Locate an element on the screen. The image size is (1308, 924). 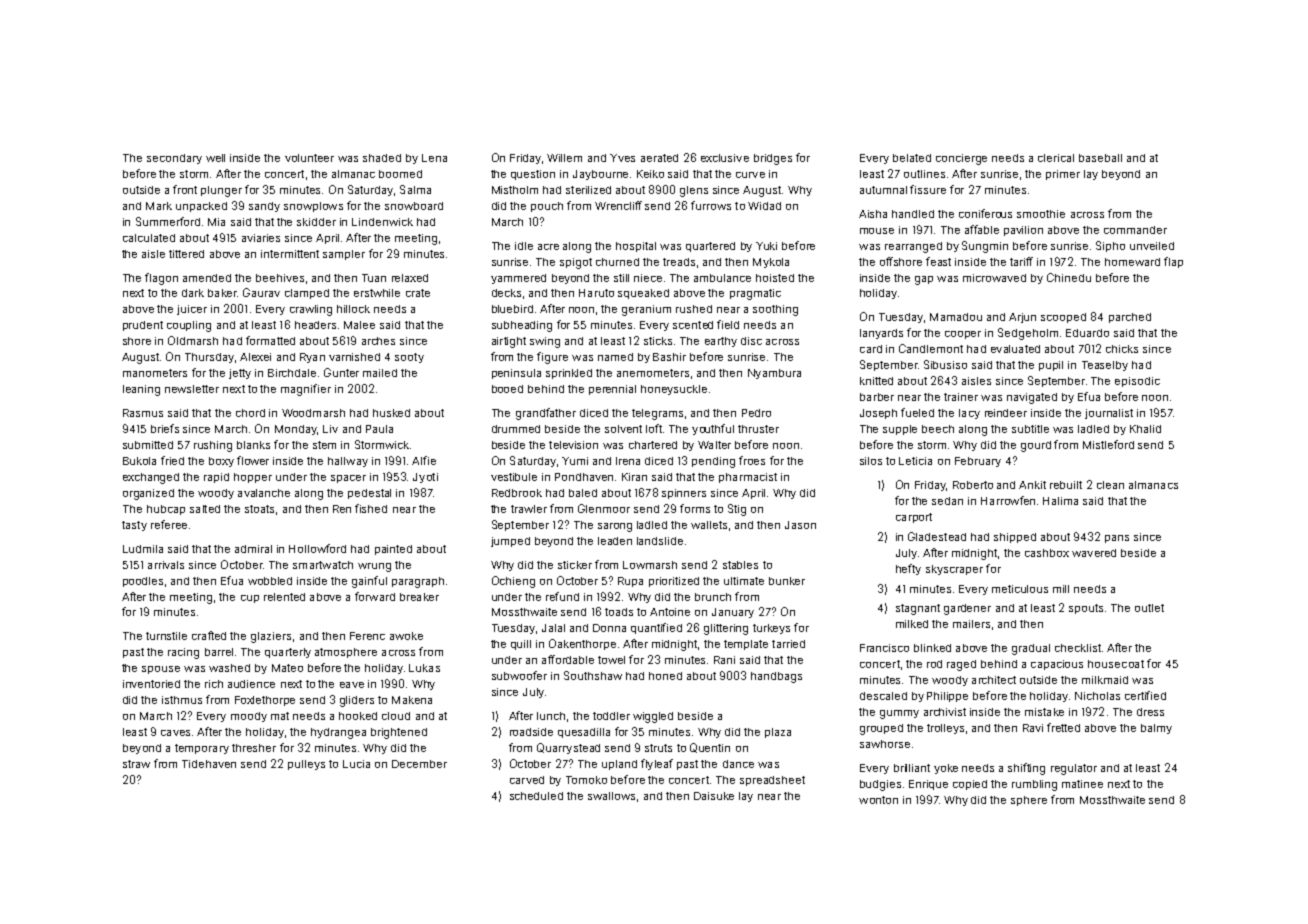
turkeys is located at coordinates (771, 629).
